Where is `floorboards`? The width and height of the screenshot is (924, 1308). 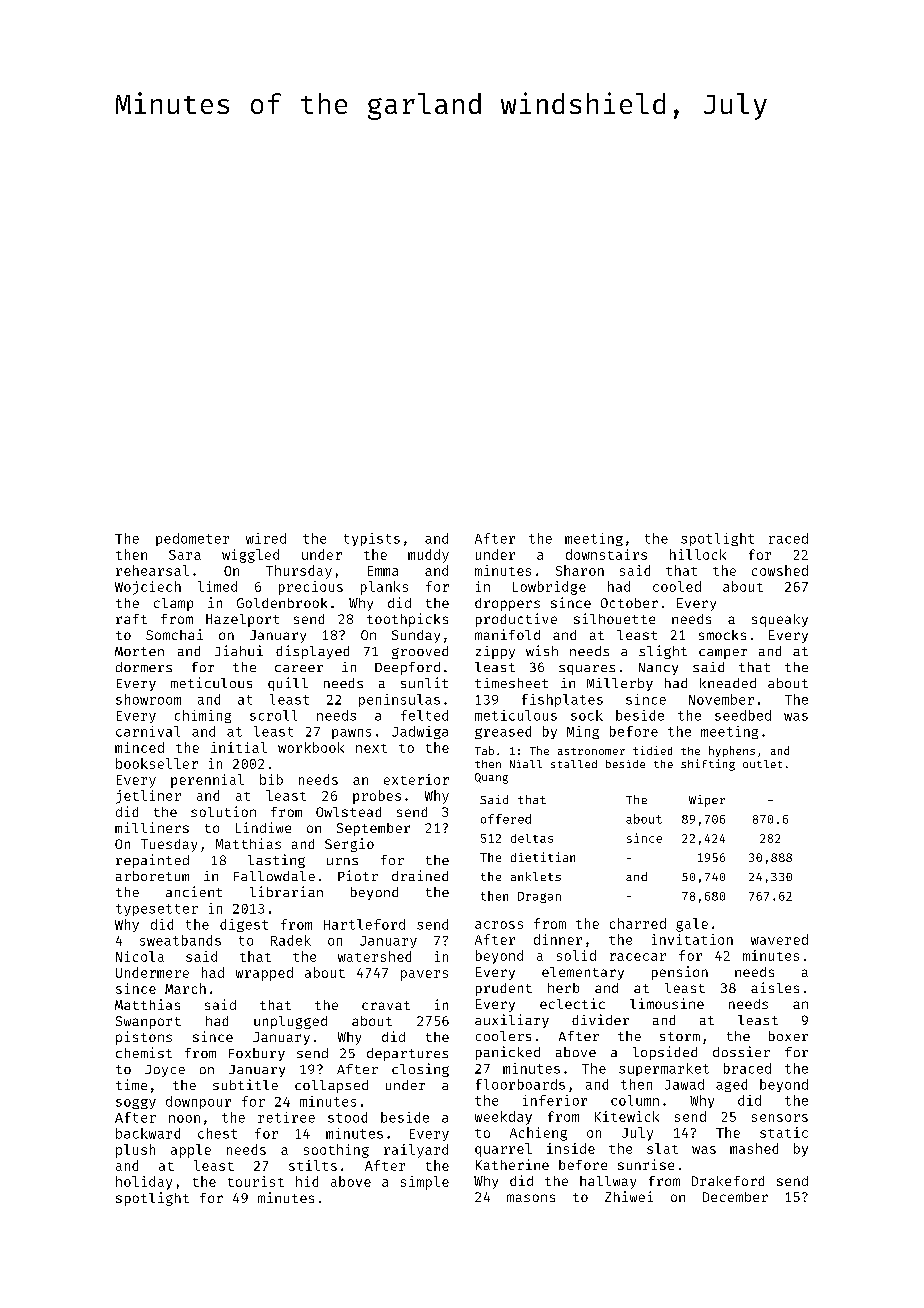
floorboards is located at coordinates (520, 1084).
